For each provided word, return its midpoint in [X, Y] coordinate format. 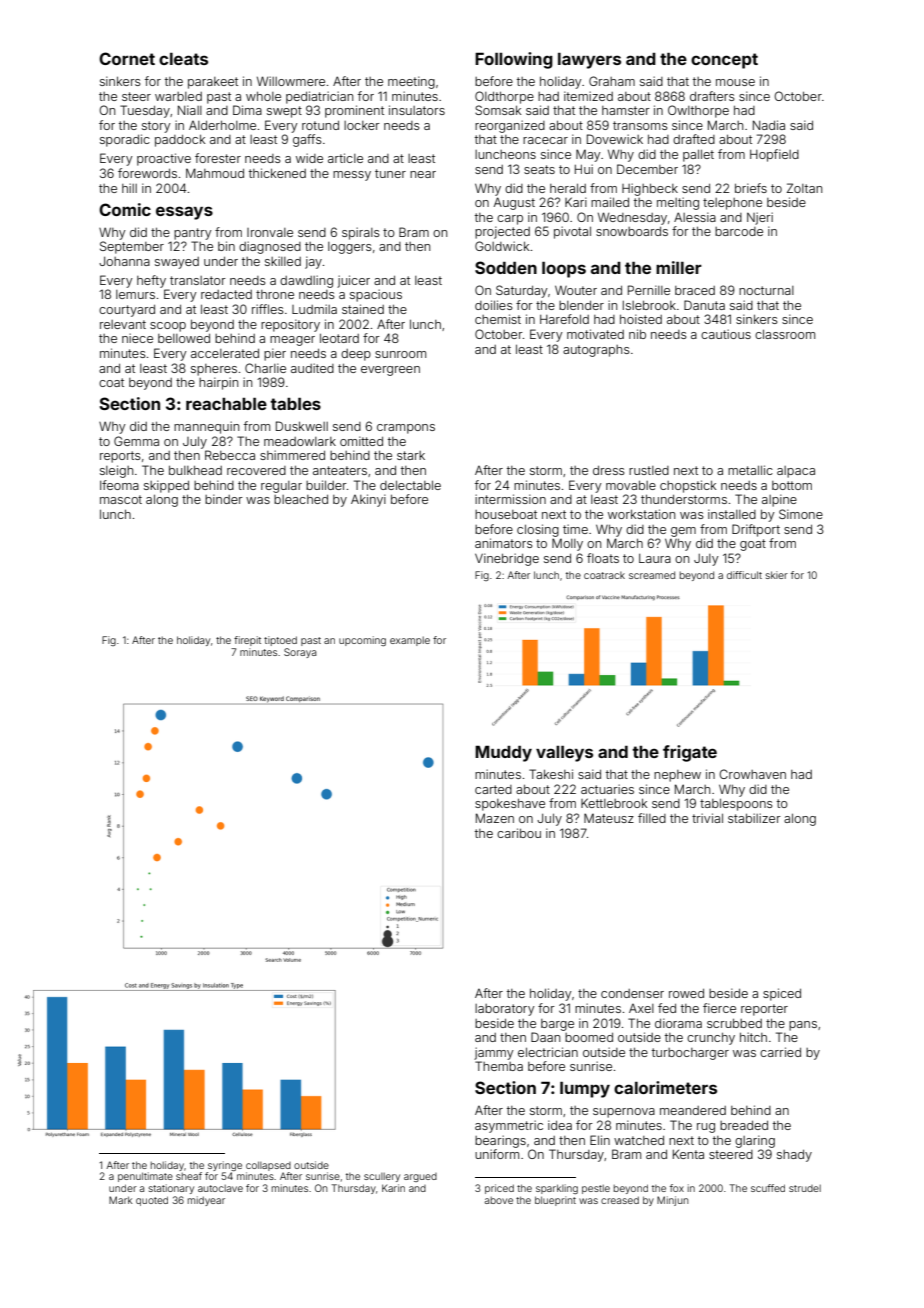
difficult [744, 575]
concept [724, 61]
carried [780, 1052]
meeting [411, 82]
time [575, 529]
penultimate [145, 1177]
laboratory [505, 1010]
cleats [183, 59]
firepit [247, 641]
